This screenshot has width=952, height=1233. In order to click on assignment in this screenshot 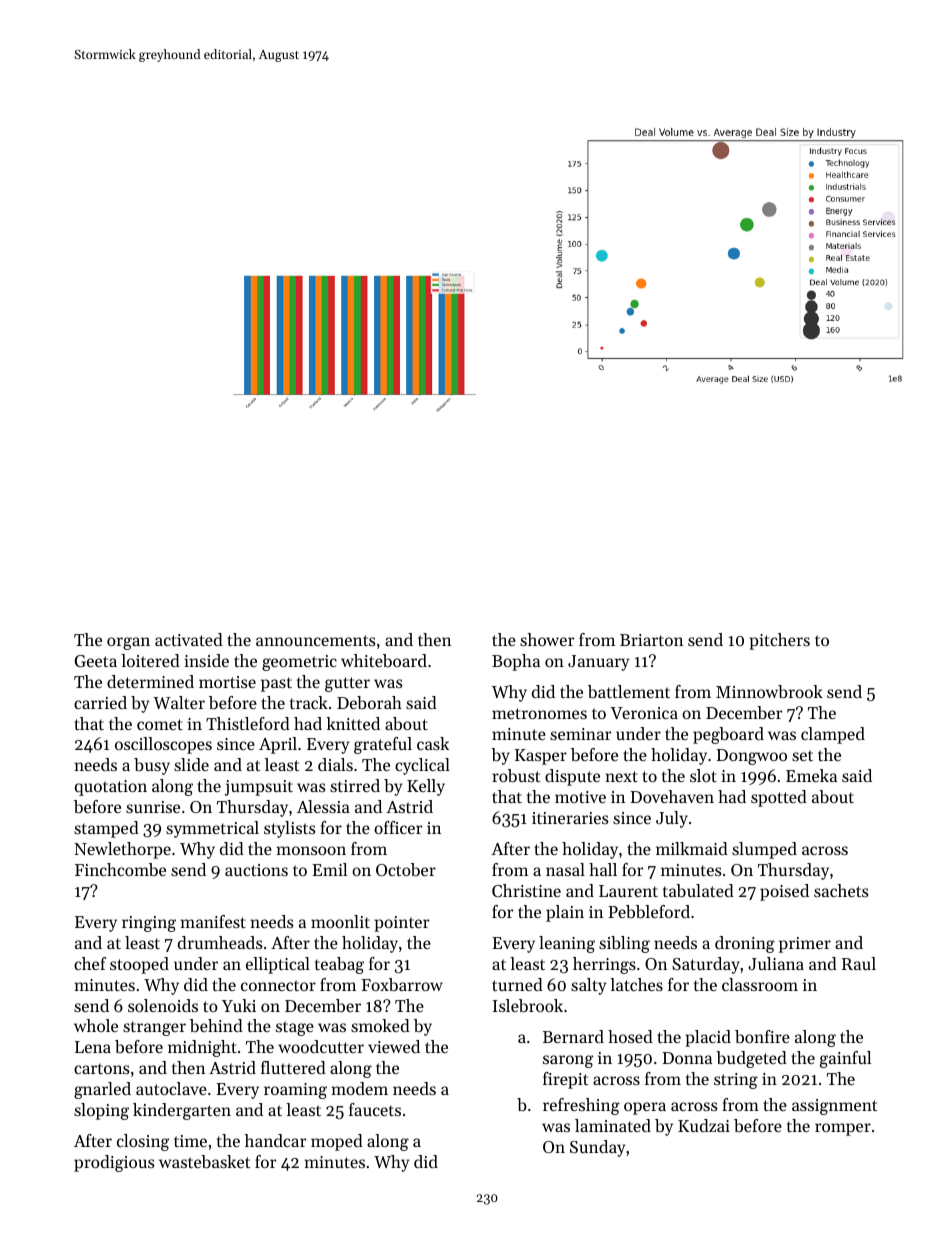, I will do `click(834, 1107)`.
